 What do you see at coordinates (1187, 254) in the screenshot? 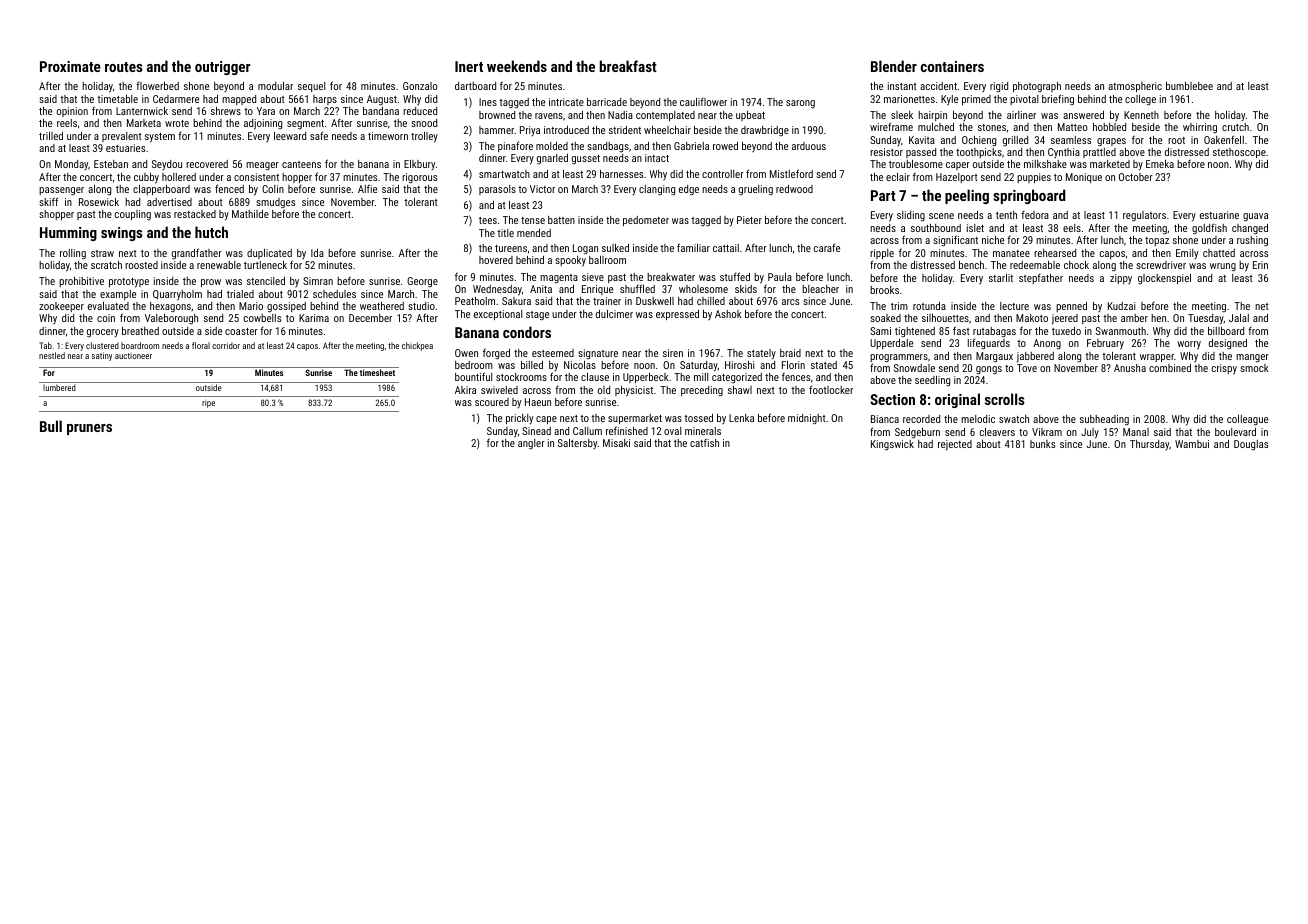
I see `Emily` at bounding box center [1187, 254].
